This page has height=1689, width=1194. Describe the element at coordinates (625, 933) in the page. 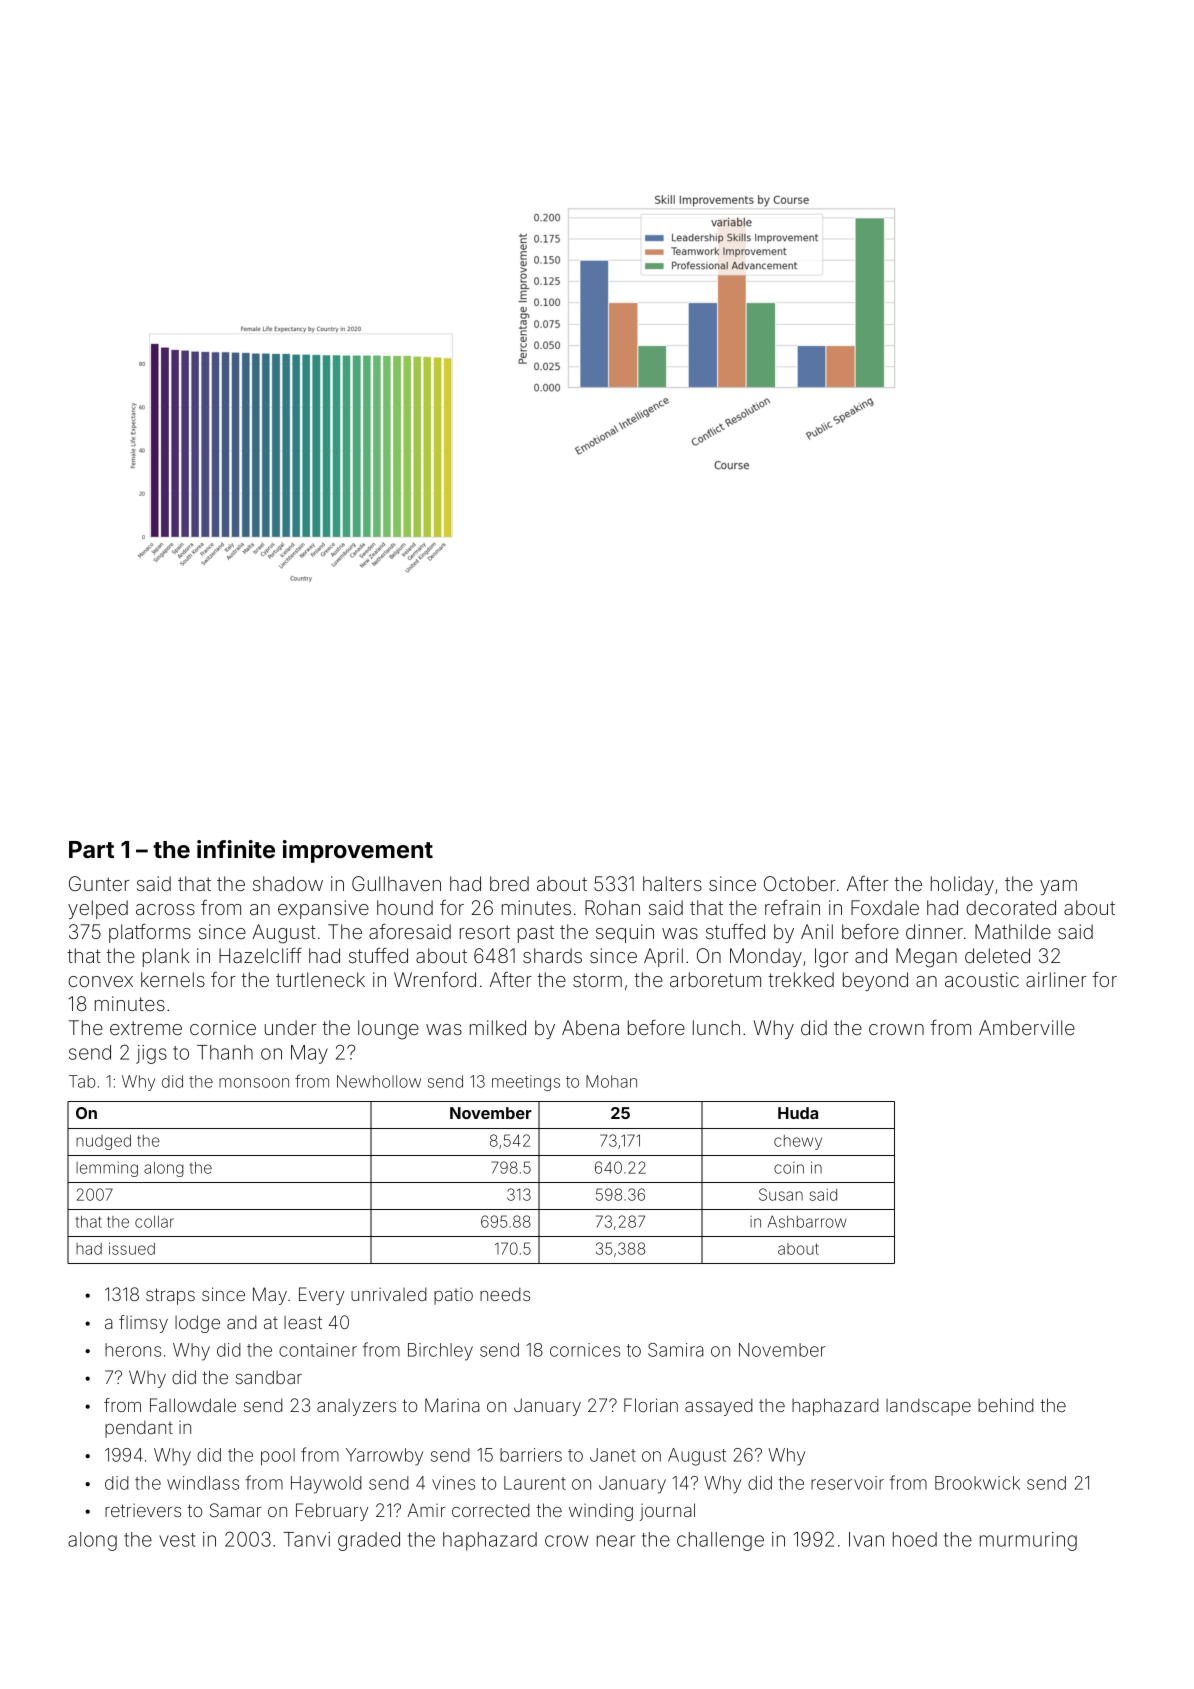

I see `sequin` at that location.
